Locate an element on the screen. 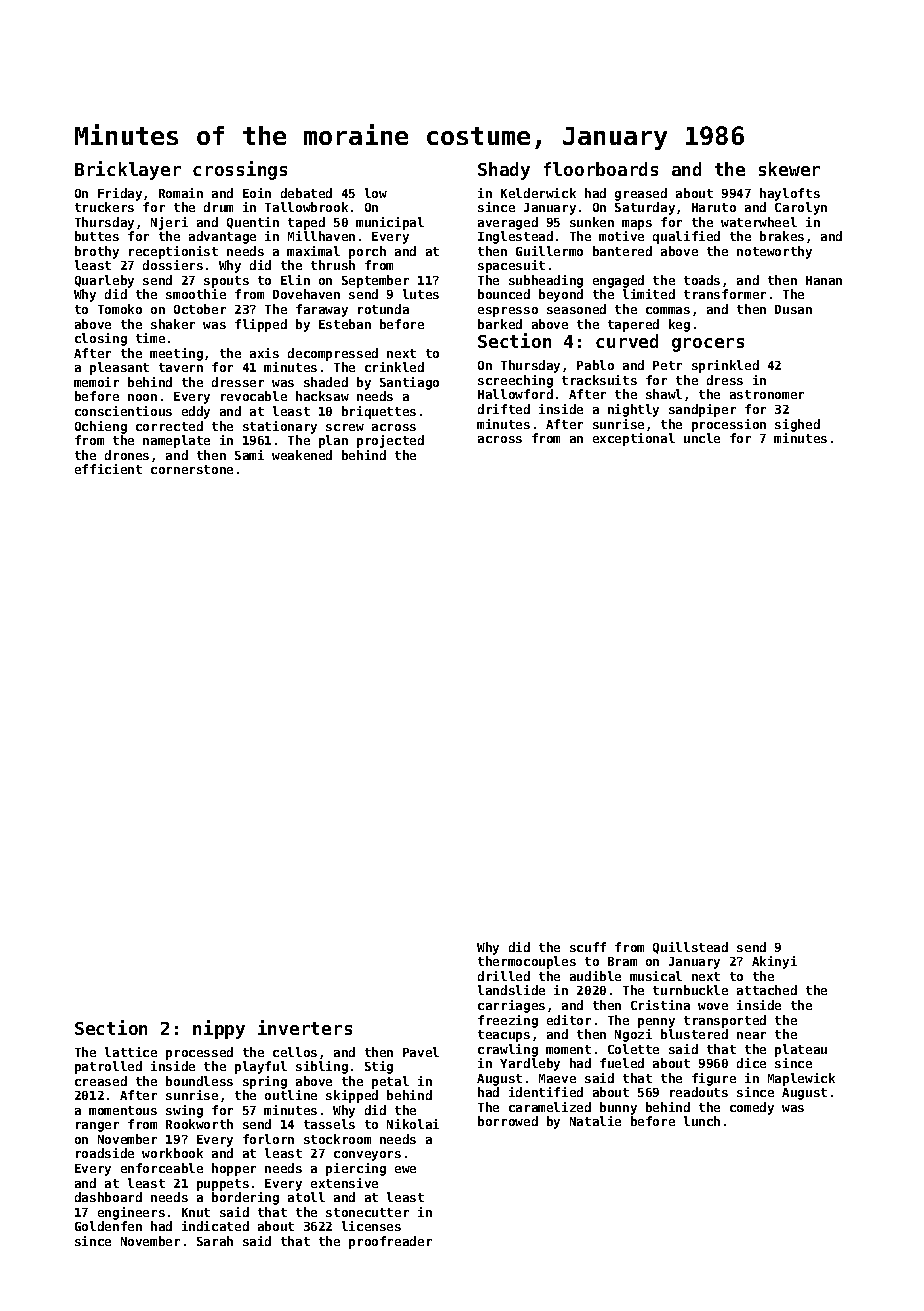 The width and height of the screenshot is (924, 1311). Quillstead is located at coordinates (690, 948).
